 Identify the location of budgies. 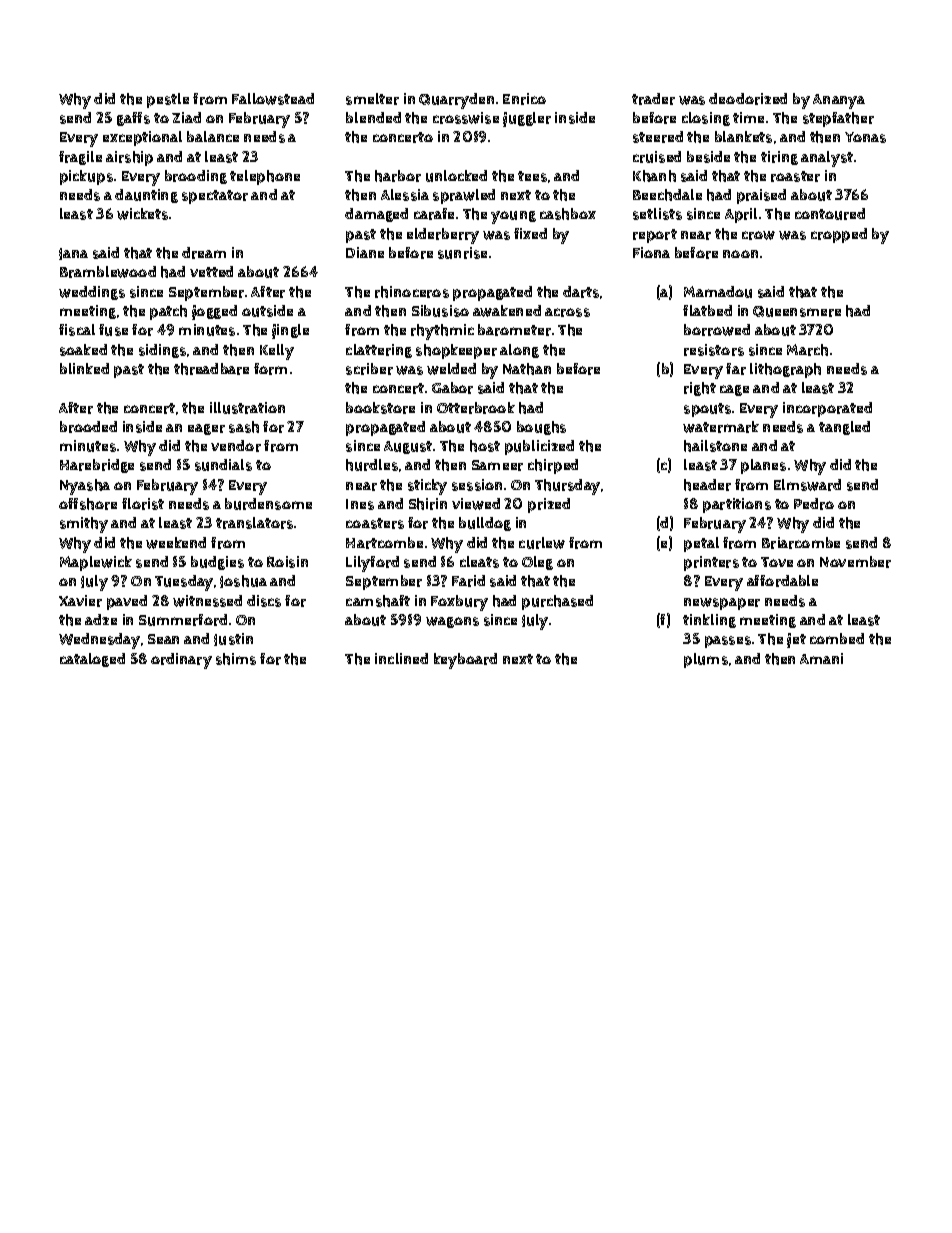
(217, 563).
